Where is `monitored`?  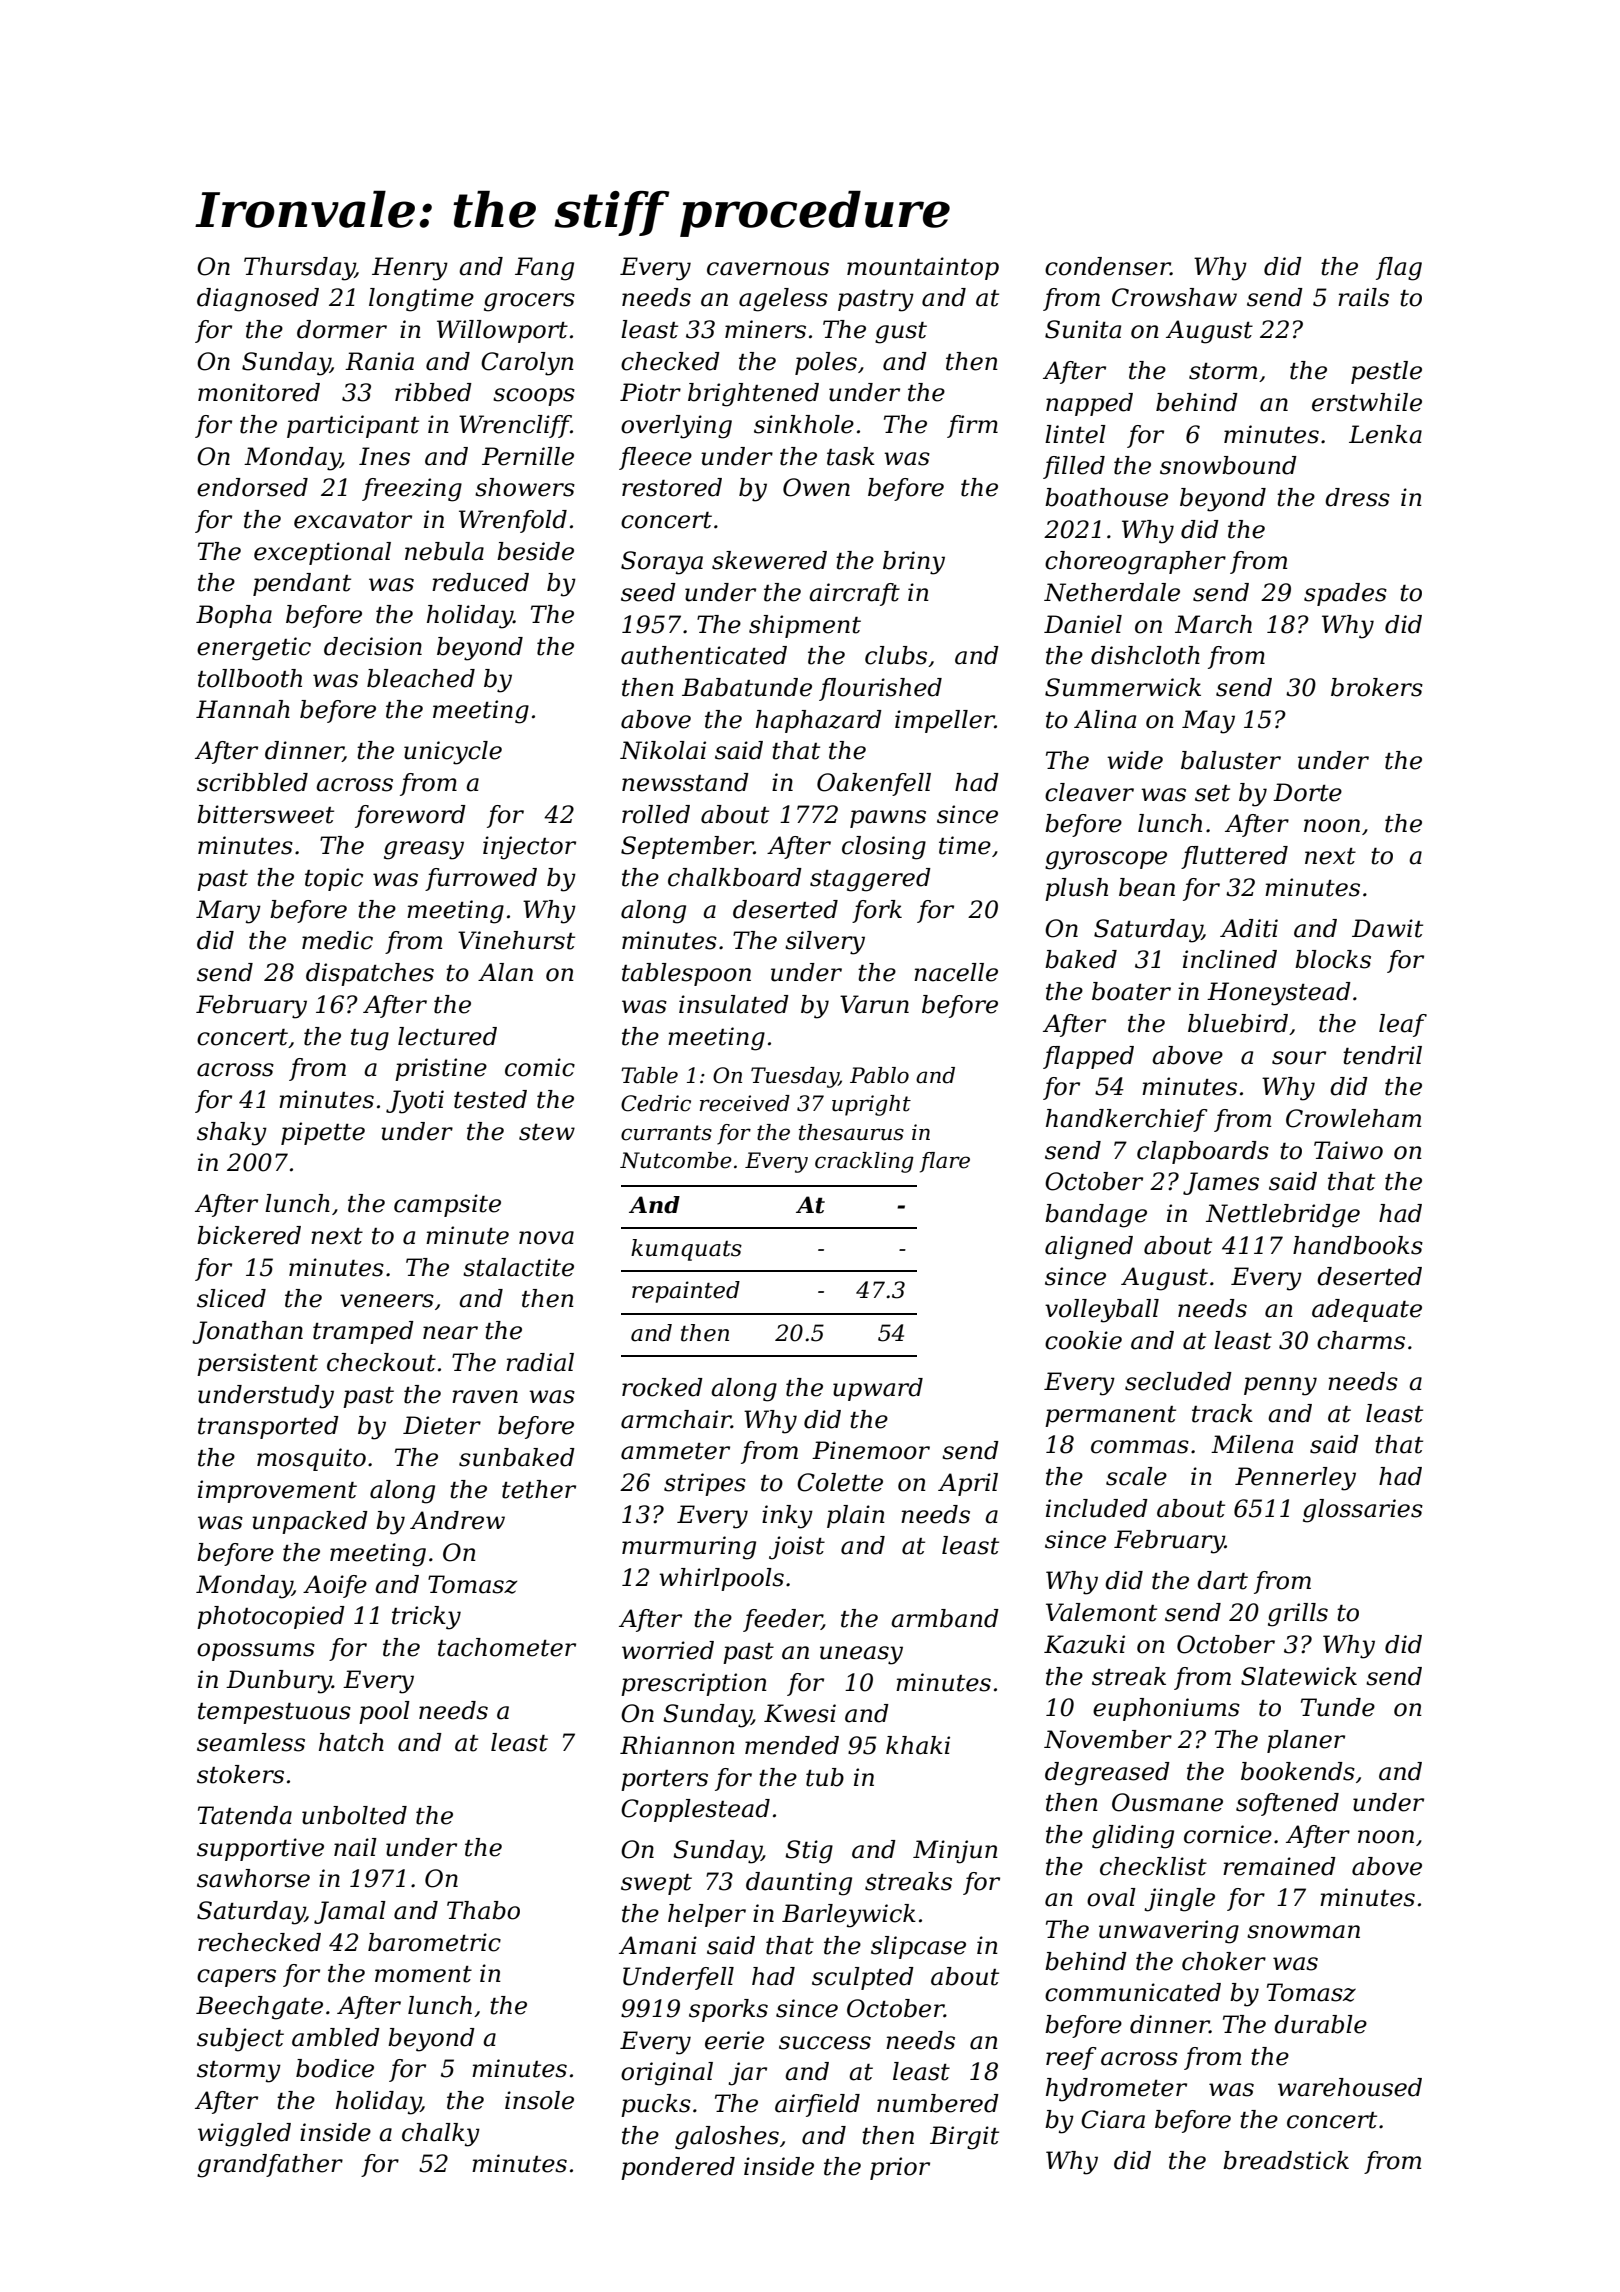
monitored is located at coordinates (259, 392).
